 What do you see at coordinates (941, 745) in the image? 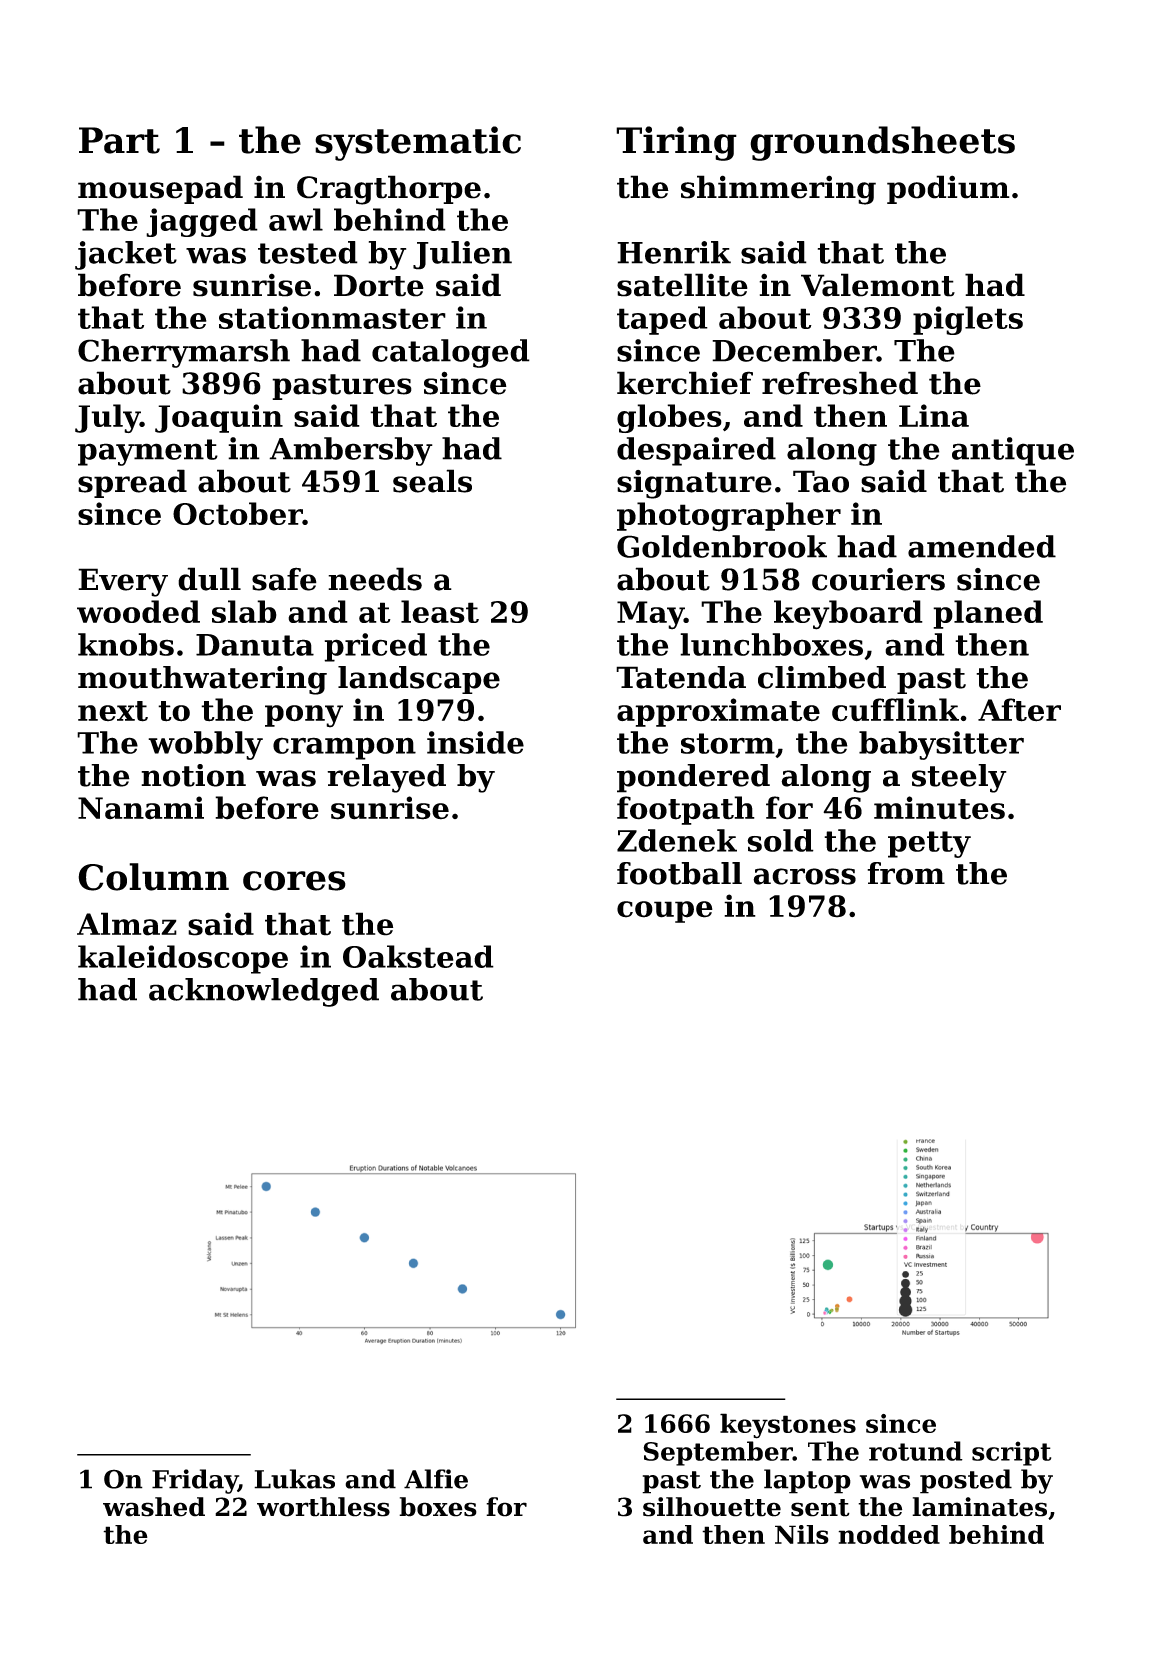
I see `babysitter` at bounding box center [941, 745].
